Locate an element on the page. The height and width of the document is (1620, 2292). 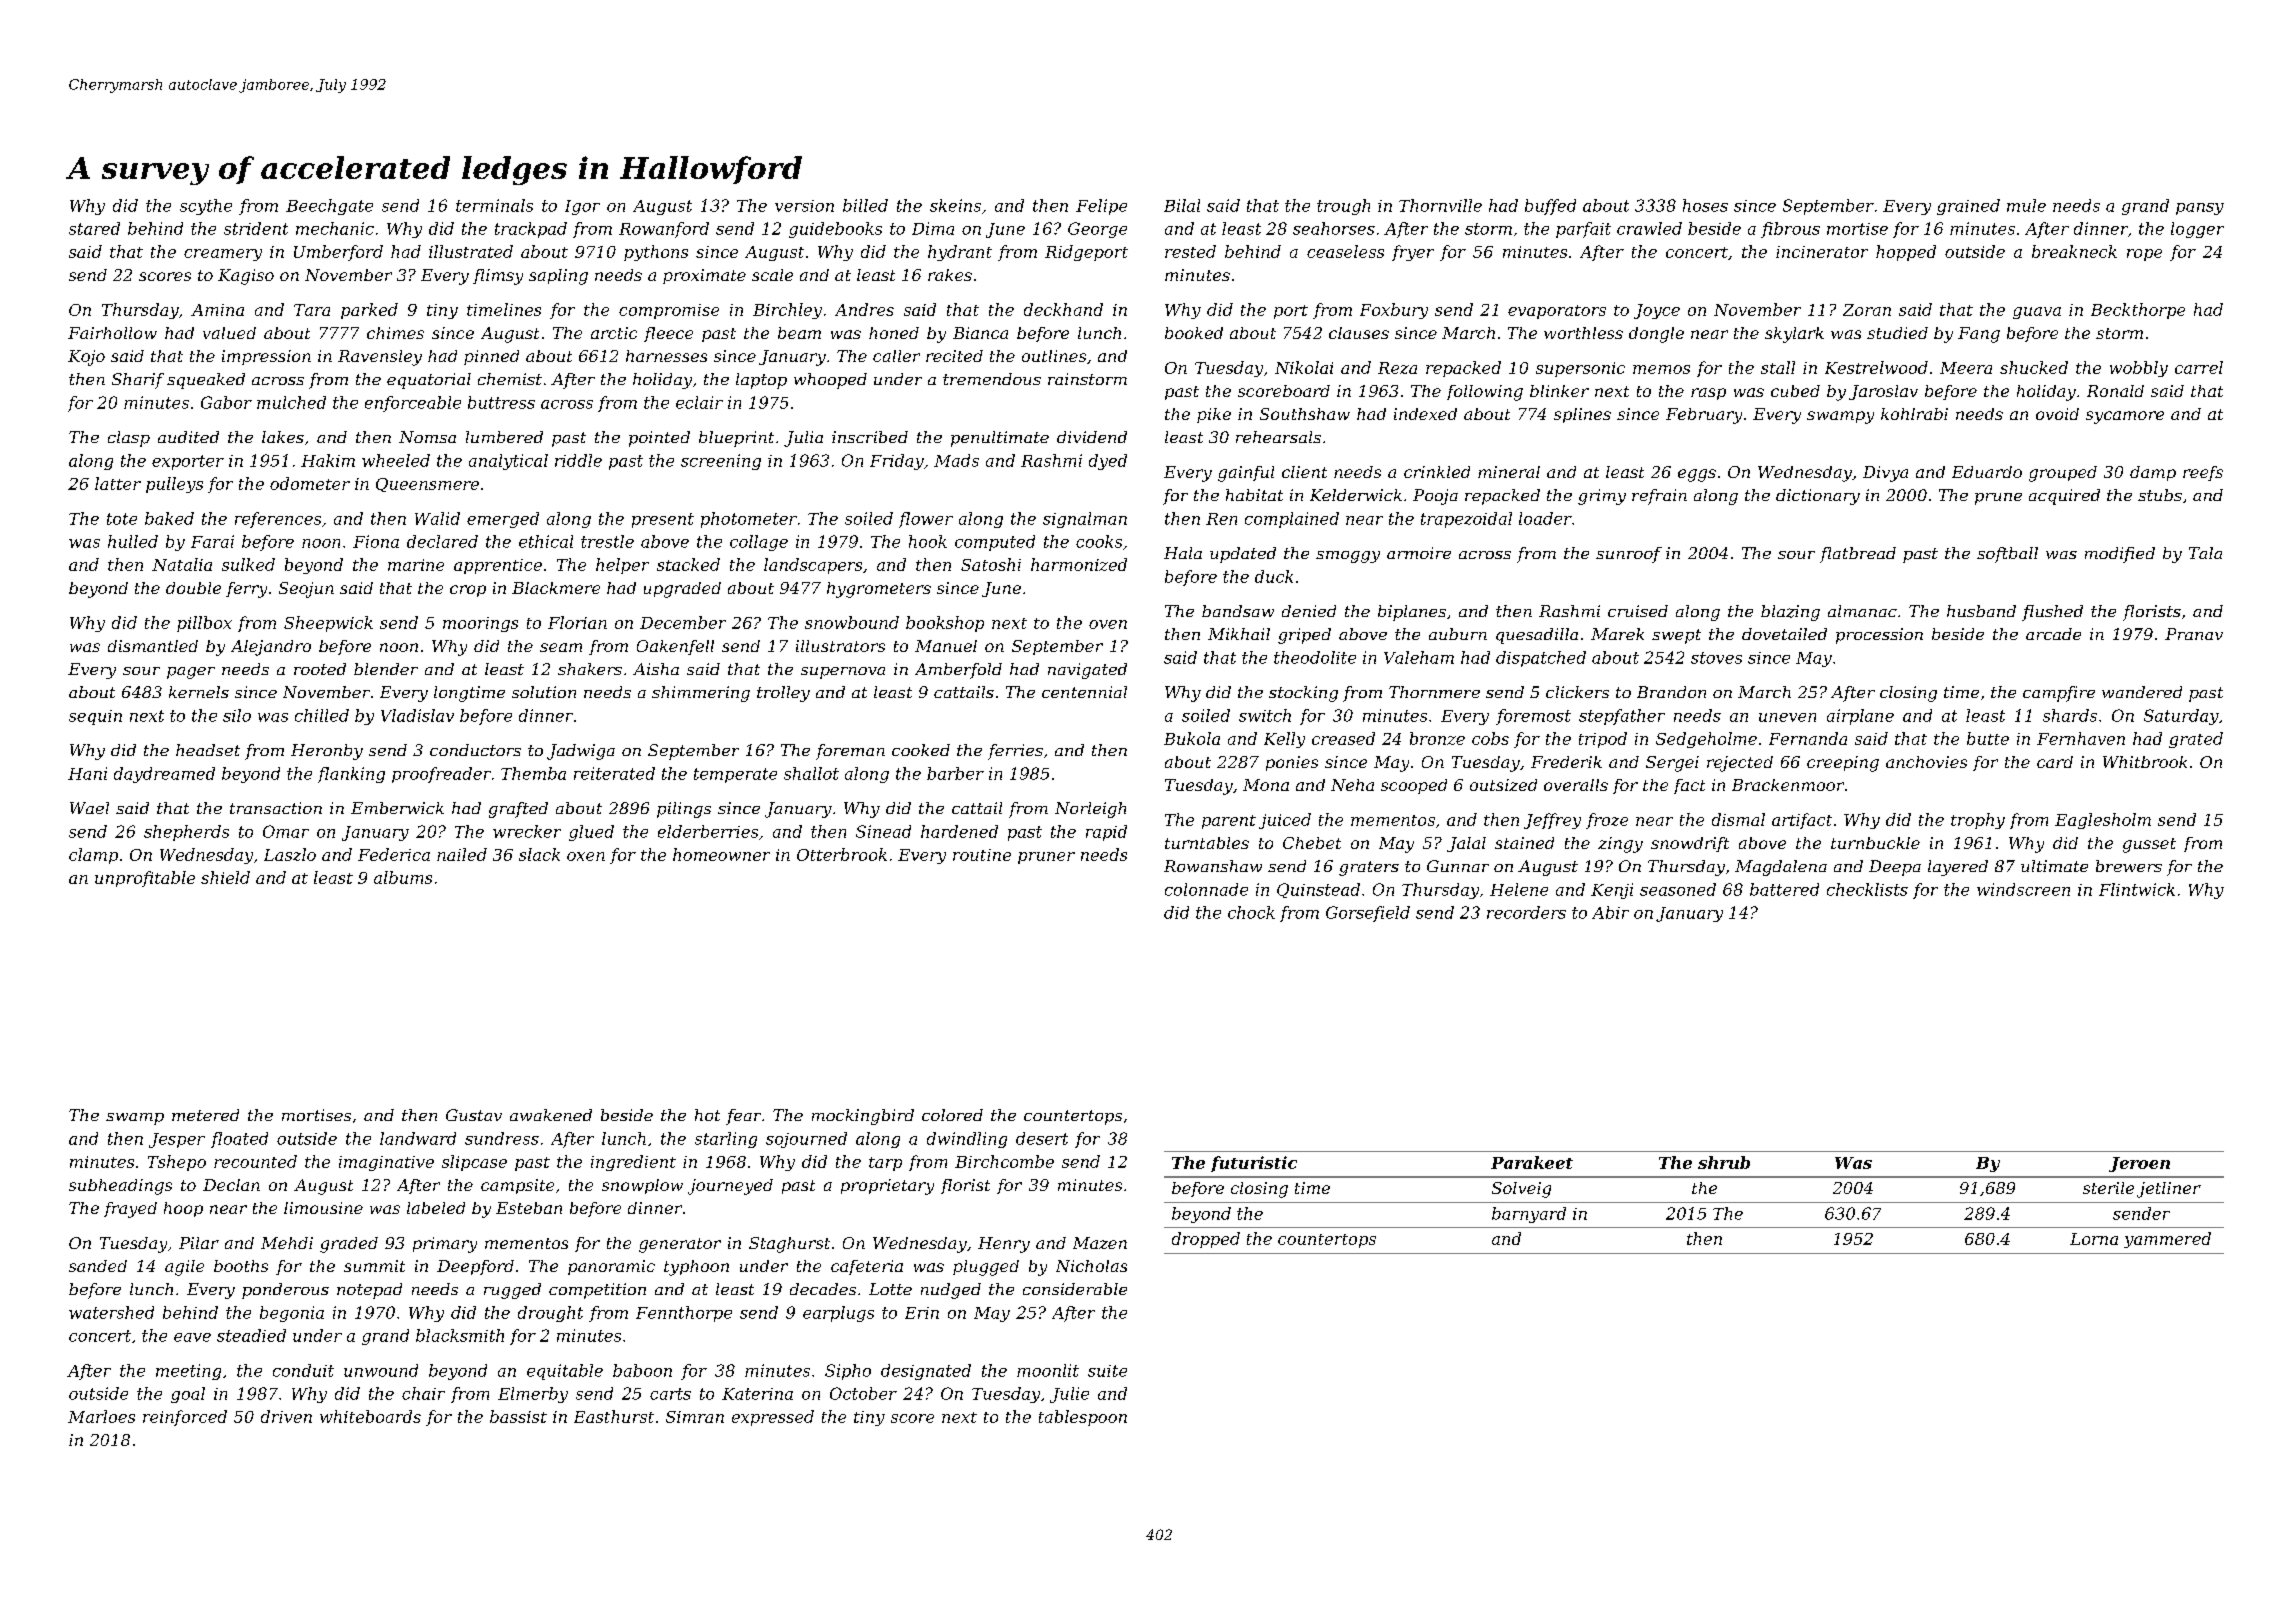
albums is located at coordinates (403, 877).
